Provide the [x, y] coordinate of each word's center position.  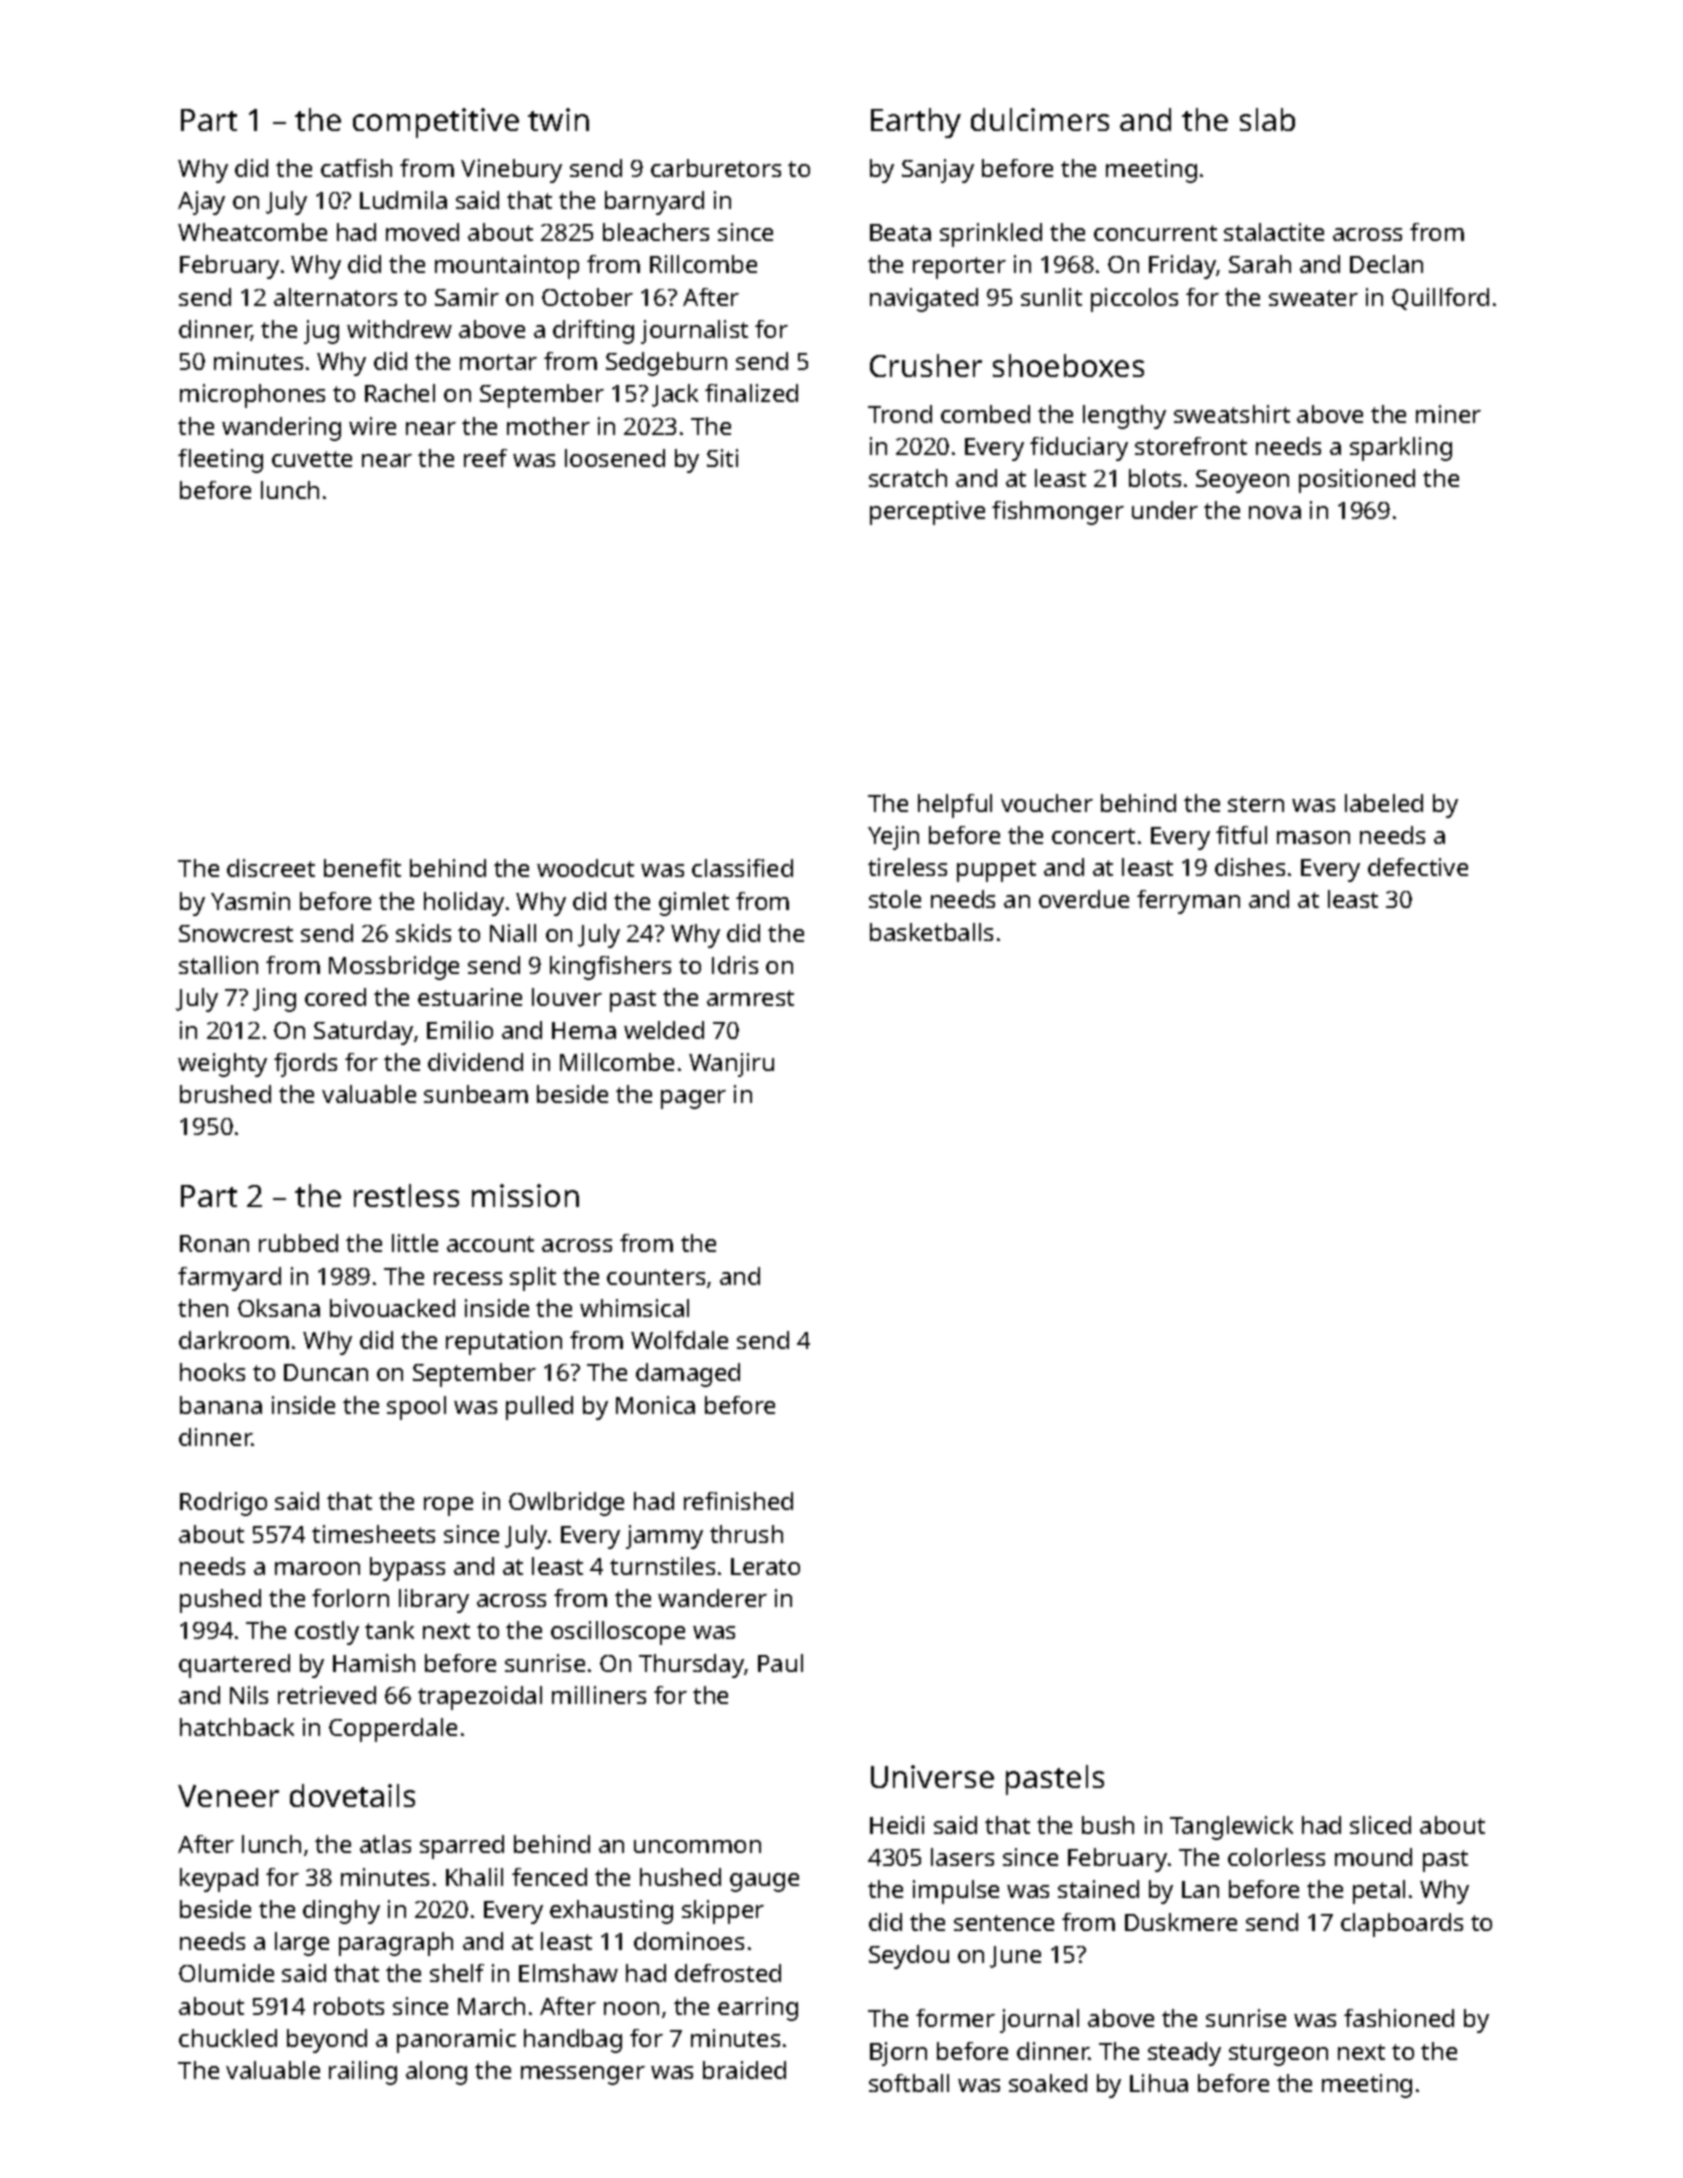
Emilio [460, 1030]
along [436, 2073]
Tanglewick [1231, 1828]
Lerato [765, 1566]
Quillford [1440, 299]
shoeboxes [1068, 365]
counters [656, 1277]
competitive [436, 123]
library [434, 1601]
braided [744, 2070]
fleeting [220, 461]
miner [1448, 414]
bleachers [656, 232]
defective [1418, 867]
